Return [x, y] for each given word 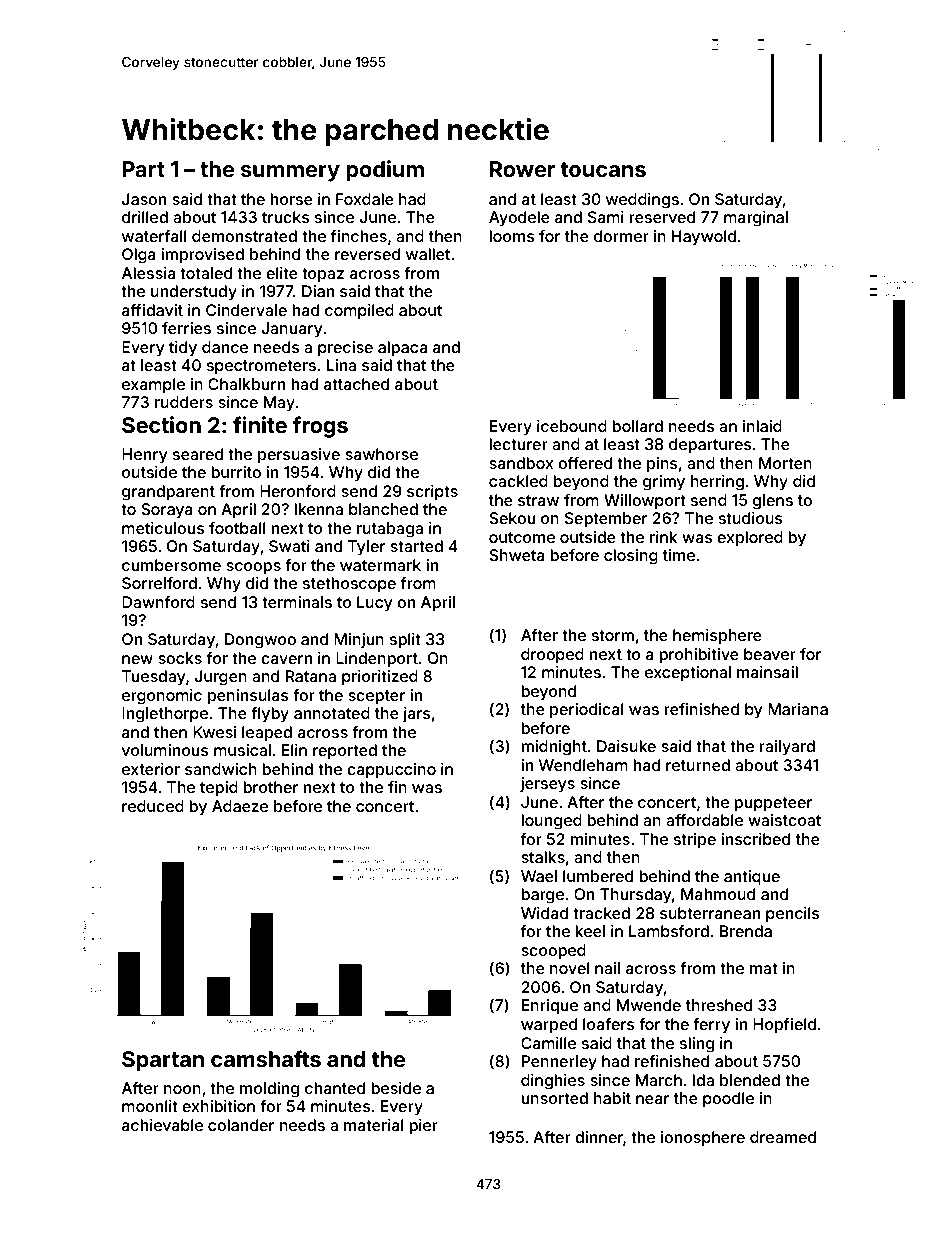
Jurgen [221, 678]
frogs [320, 427]
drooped [552, 656]
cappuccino [391, 771]
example [153, 386]
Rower [522, 169]
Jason [144, 199]
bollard [637, 426]
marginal [756, 219]
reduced [153, 806]
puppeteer [773, 804]
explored [750, 538]
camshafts [266, 1058]
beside [396, 1088]
